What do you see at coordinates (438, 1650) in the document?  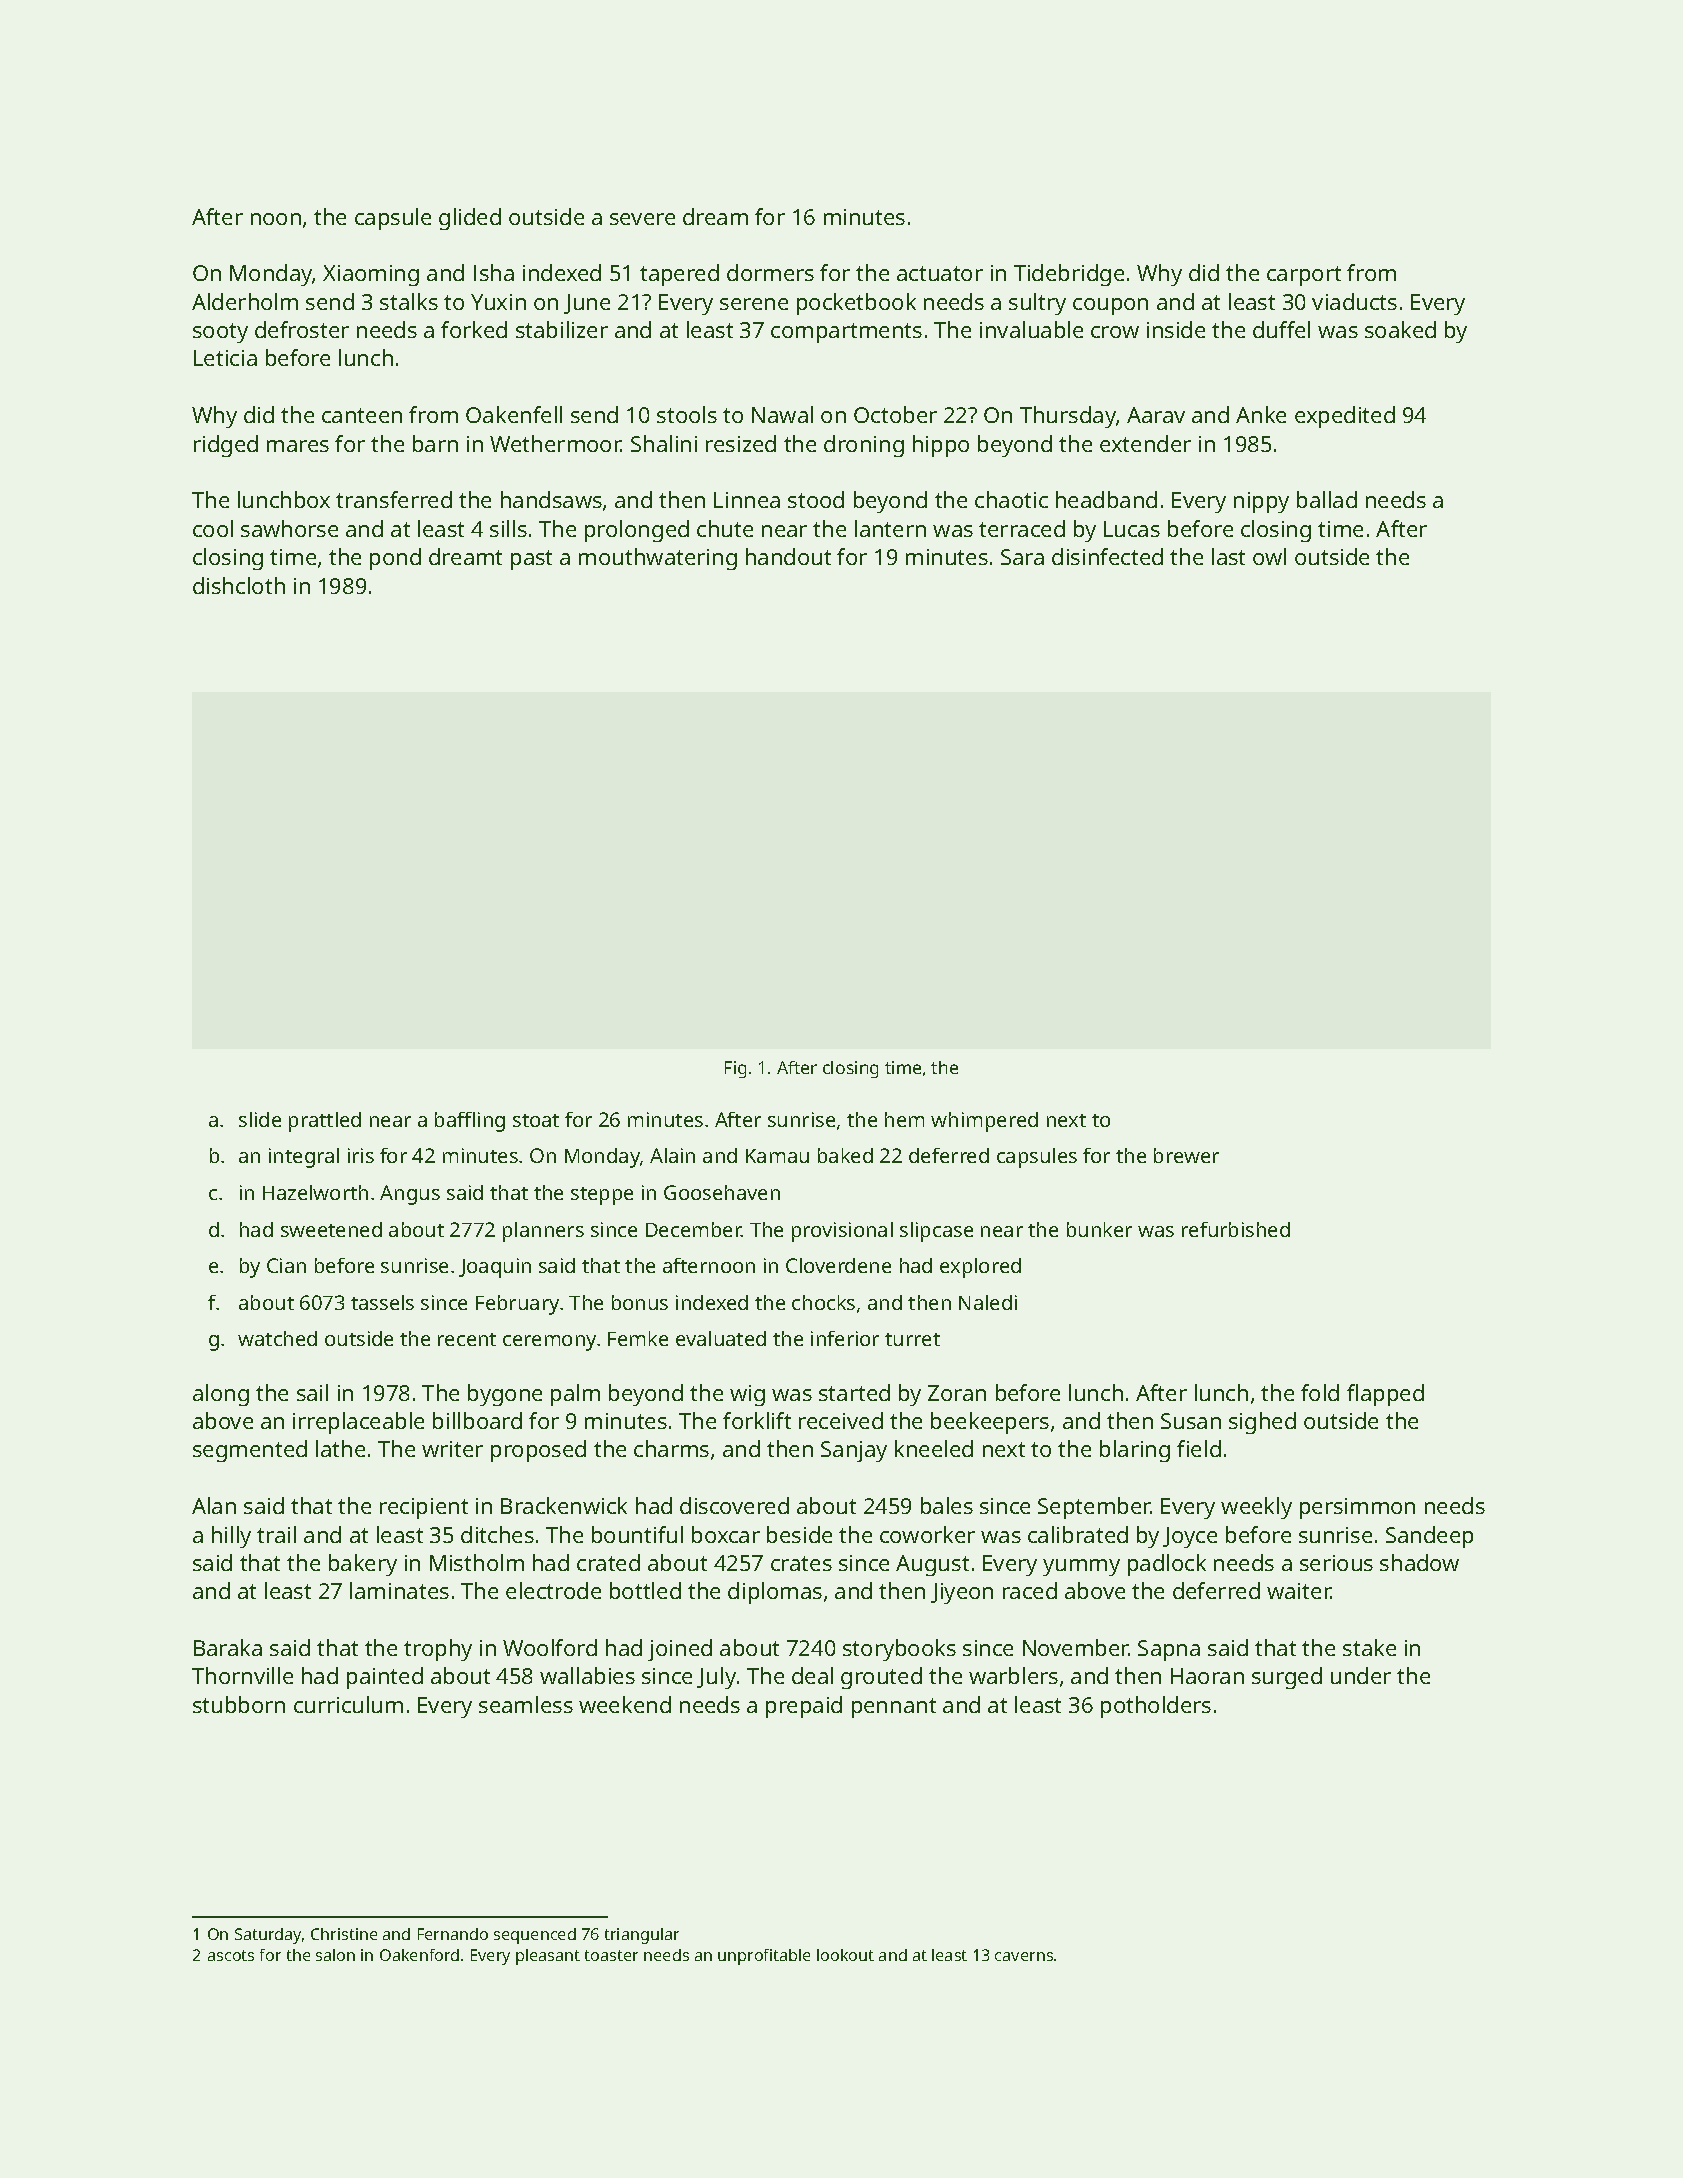 I see `trophy` at bounding box center [438, 1650].
